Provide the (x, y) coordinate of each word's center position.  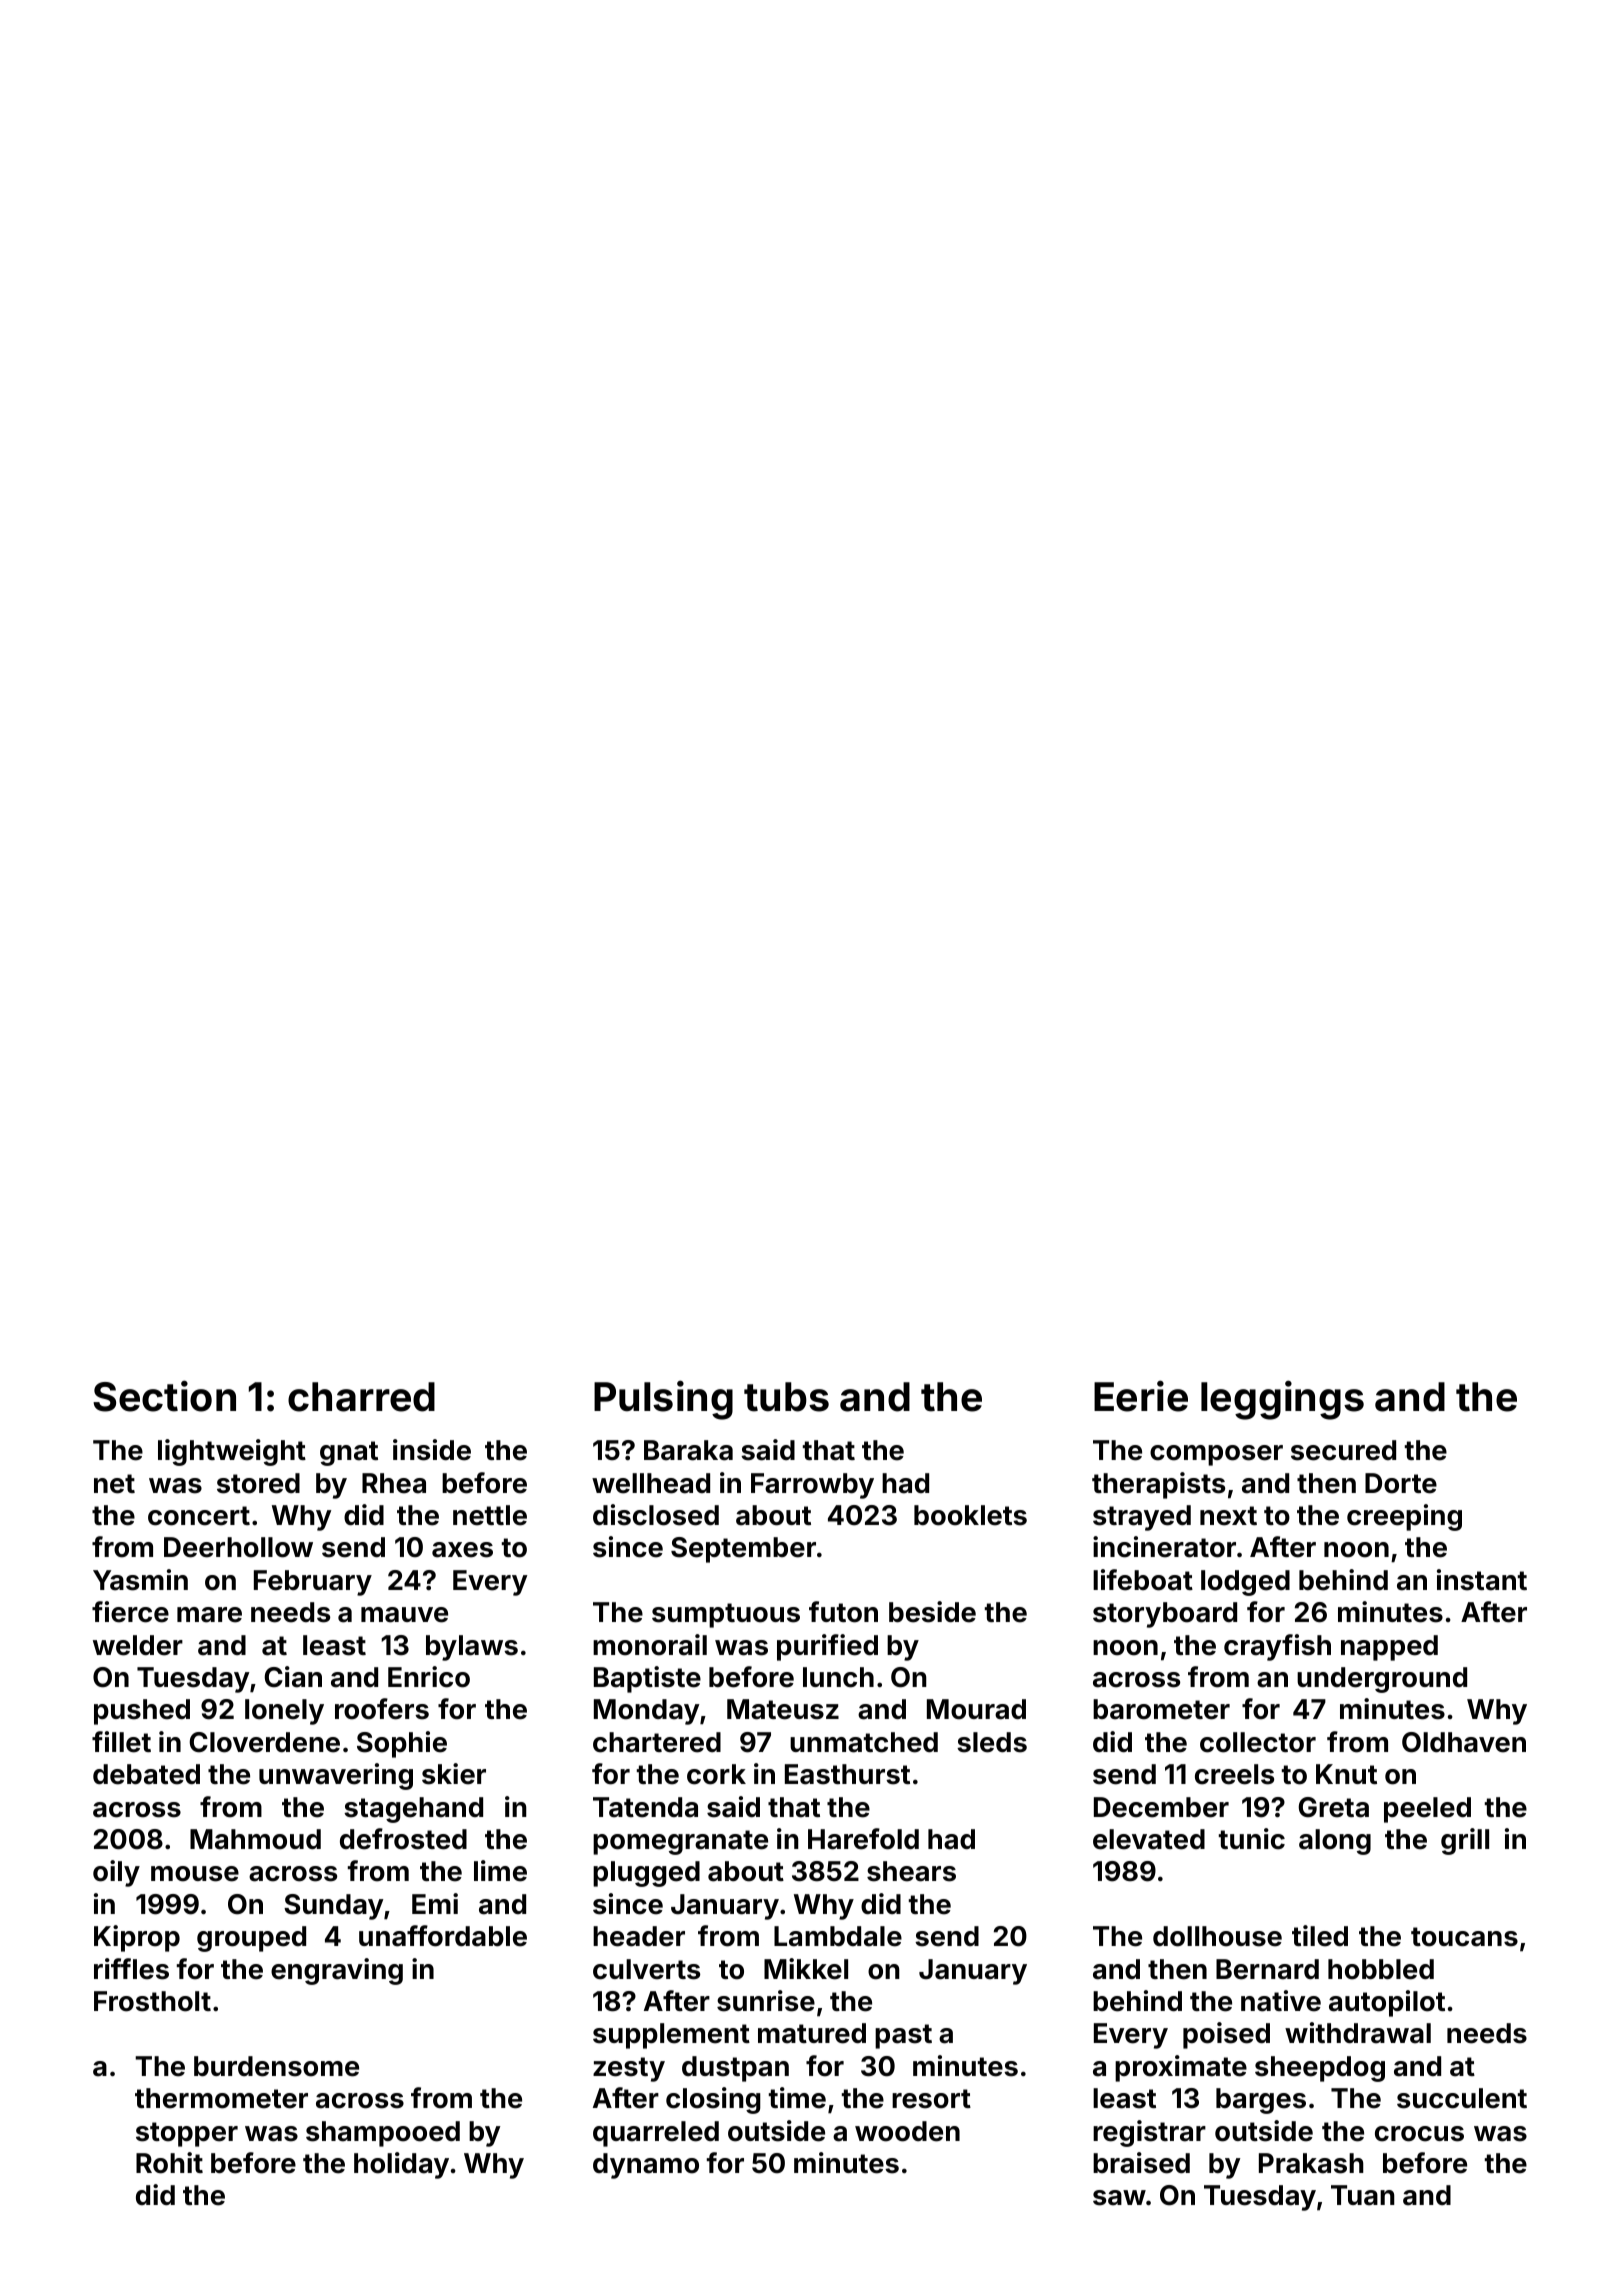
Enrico (429, 1677)
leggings (1282, 1400)
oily (116, 1873)
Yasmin (140, 1580)
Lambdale (838, 1936)
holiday (401, 2165)
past (903, 2036)
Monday (647, 1712)
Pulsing (663, 1400)
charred (361, 1397)
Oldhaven (1464, 1742)
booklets (970, 1515)
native (1281, 2001)
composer (1216, 1455)
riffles (131, 1969)
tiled (1320, 1936)
